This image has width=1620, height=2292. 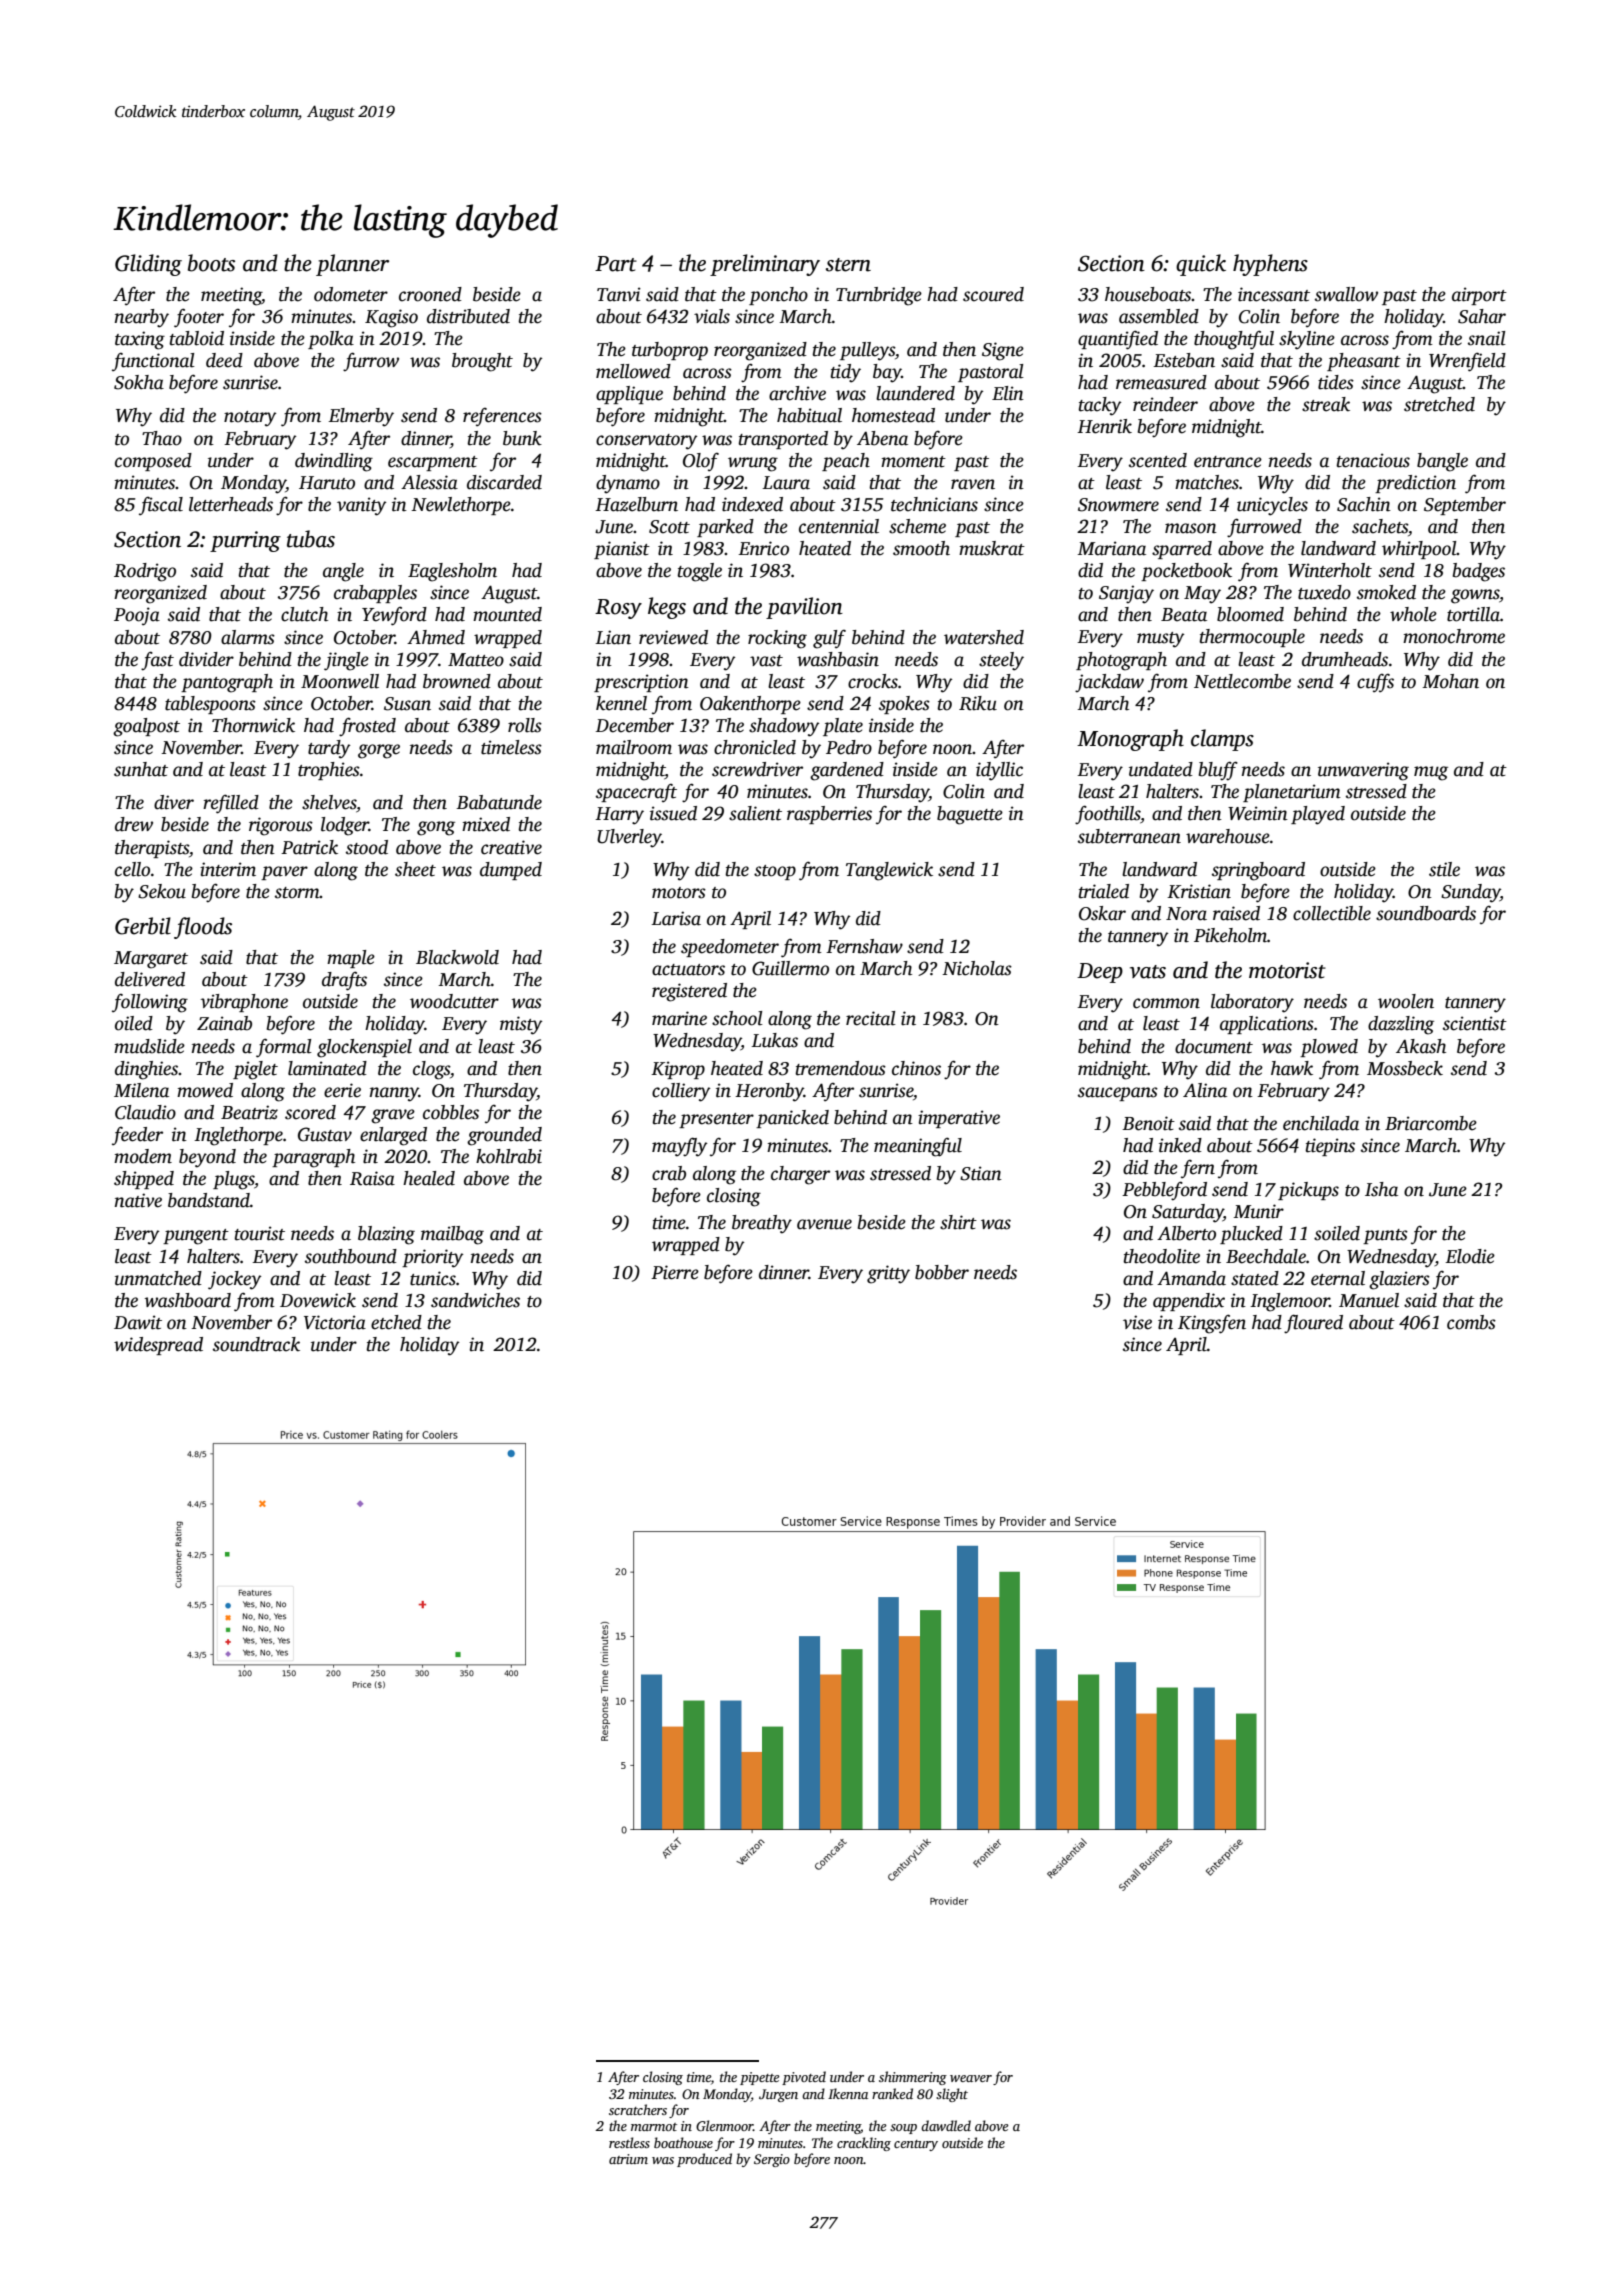 What do you see at coordinates (1270, 265) in the image?
I see `hyphens` at bounding box center [1270, 265].
